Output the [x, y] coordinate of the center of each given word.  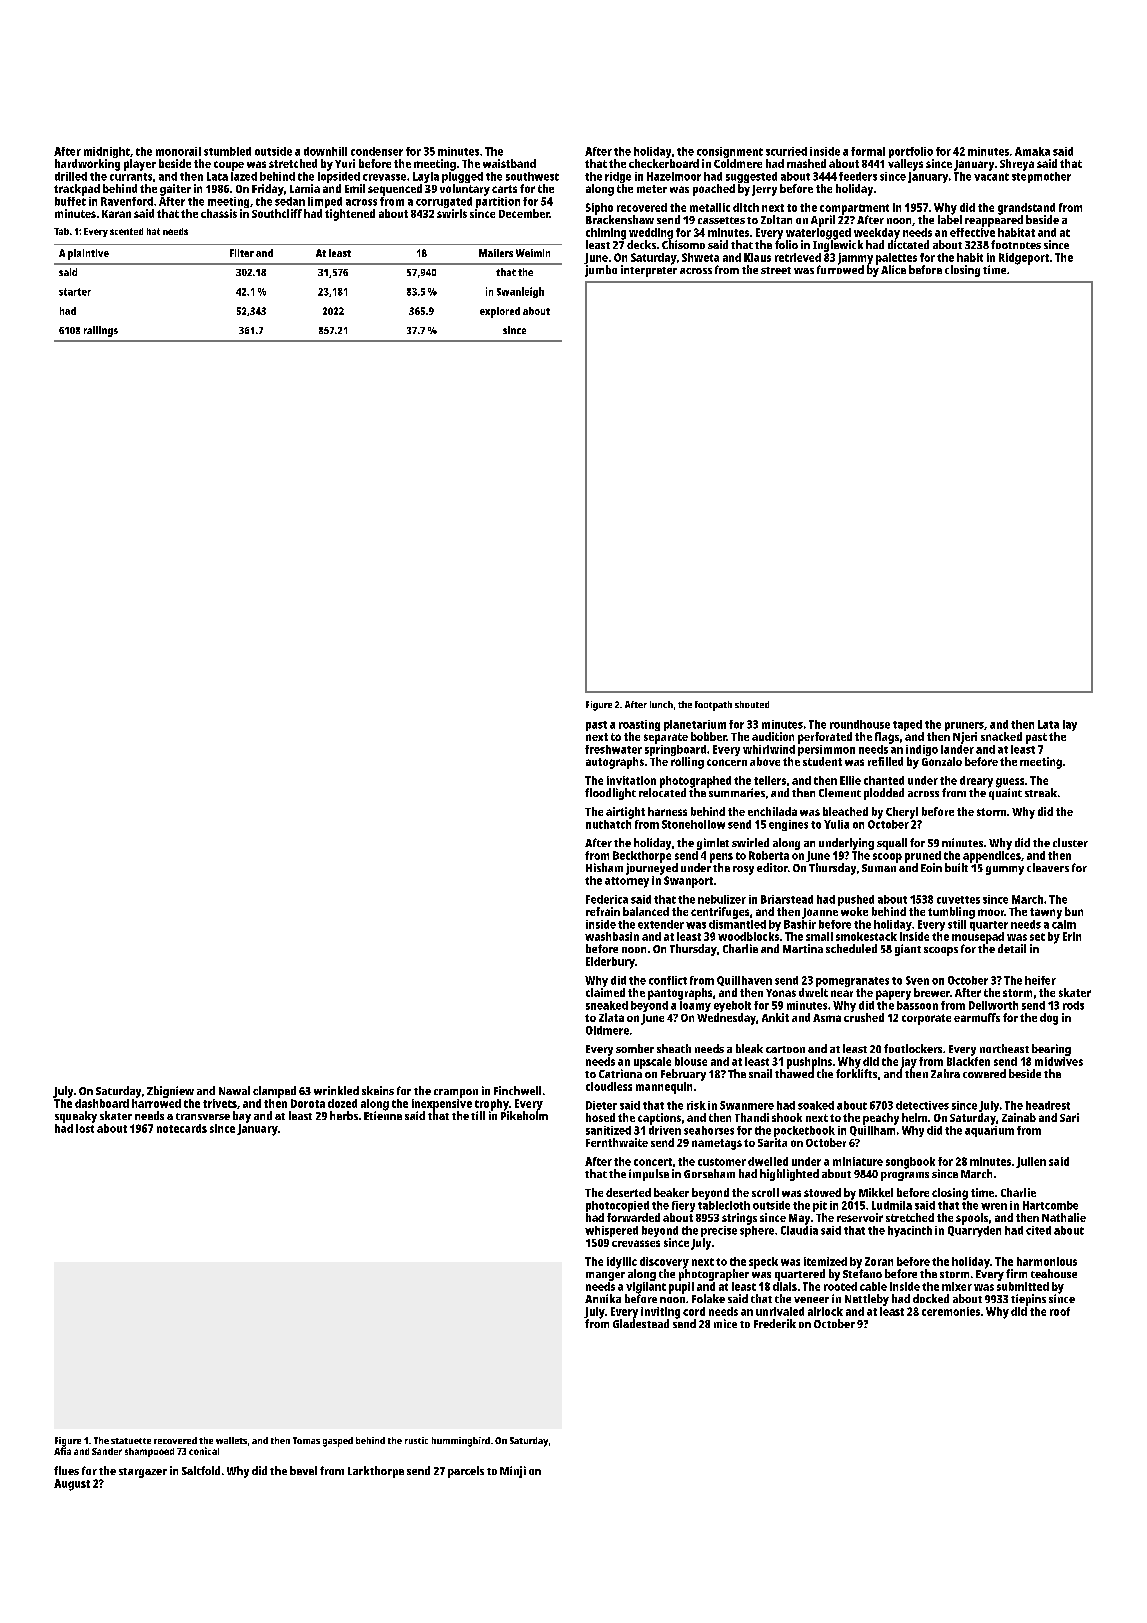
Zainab [1019, 1117]
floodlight [610, 794]
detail [1012, 948]
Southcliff [277, 213]
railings [101, 331]
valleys [905, 165]
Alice [893, 269]
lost [85, 1128]
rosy [743, 870]
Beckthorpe [642, 857]
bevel [303, 1470]
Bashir [800, 924]
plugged [462, 177]
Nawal [234, 1090]
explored [500, 312]
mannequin [664, 1088]
